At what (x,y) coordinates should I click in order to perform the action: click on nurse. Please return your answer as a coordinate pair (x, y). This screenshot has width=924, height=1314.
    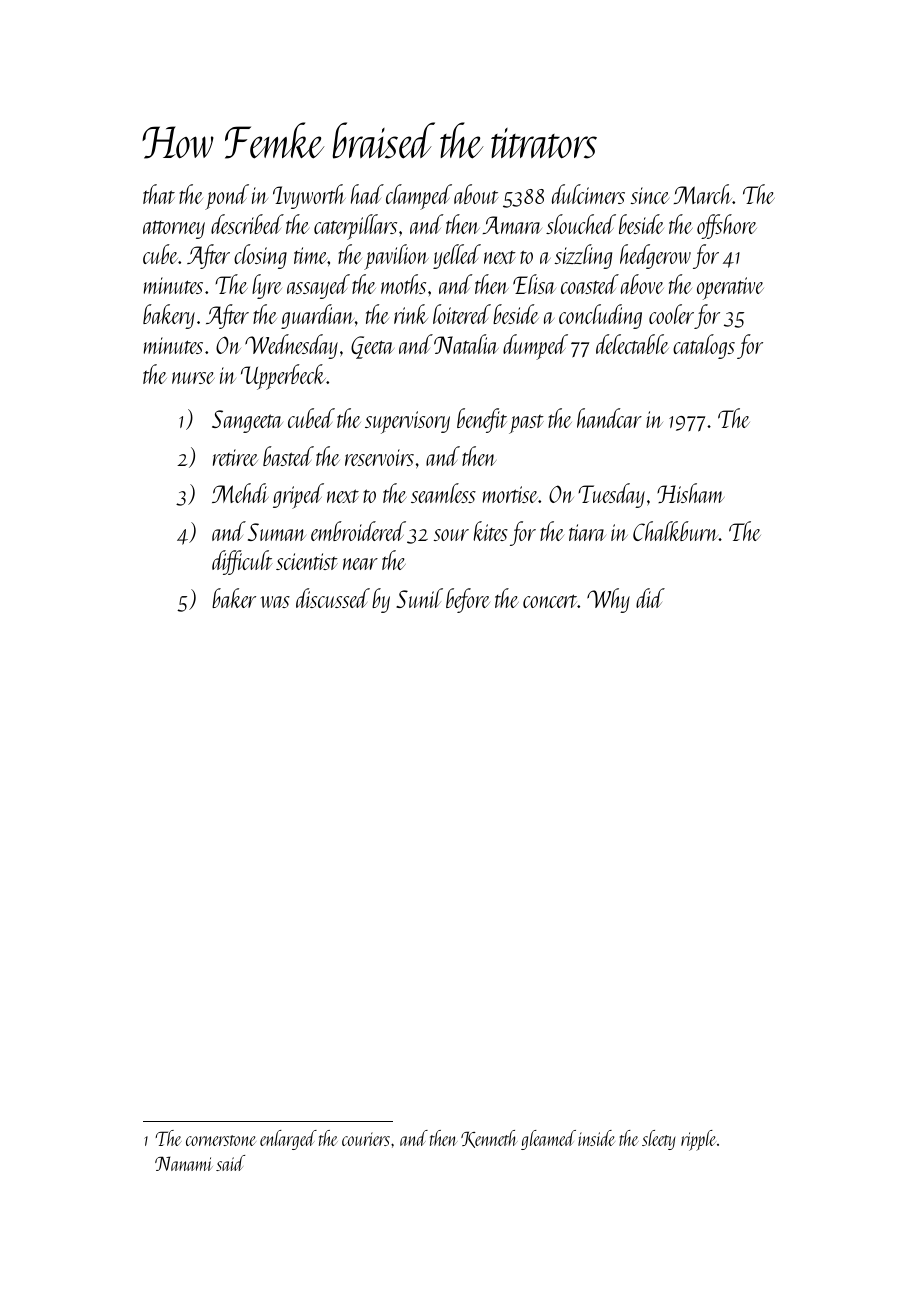
    Looking at the image, I should click on (193, 378).
